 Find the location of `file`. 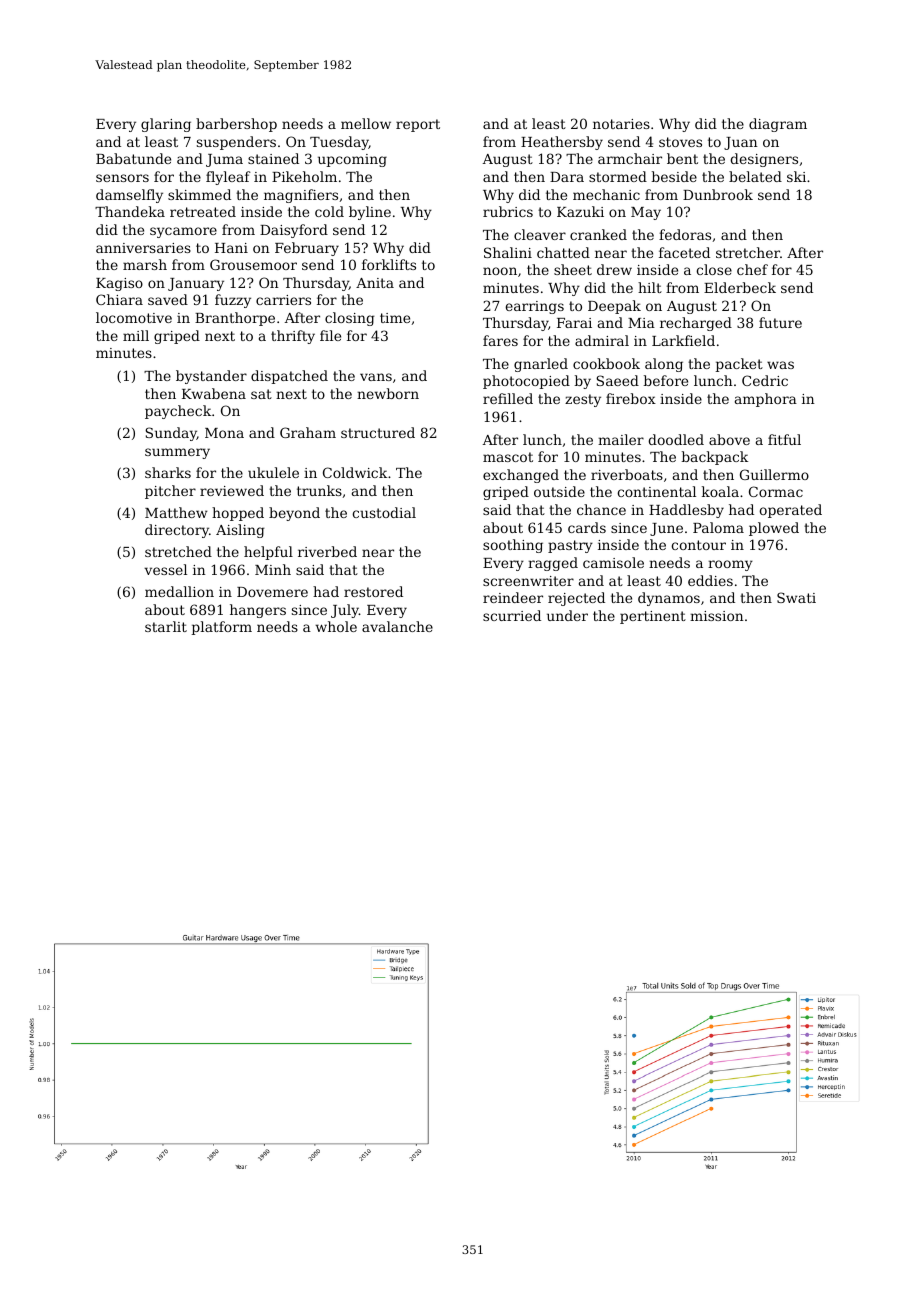

file is located at coordinates (330, 335).
